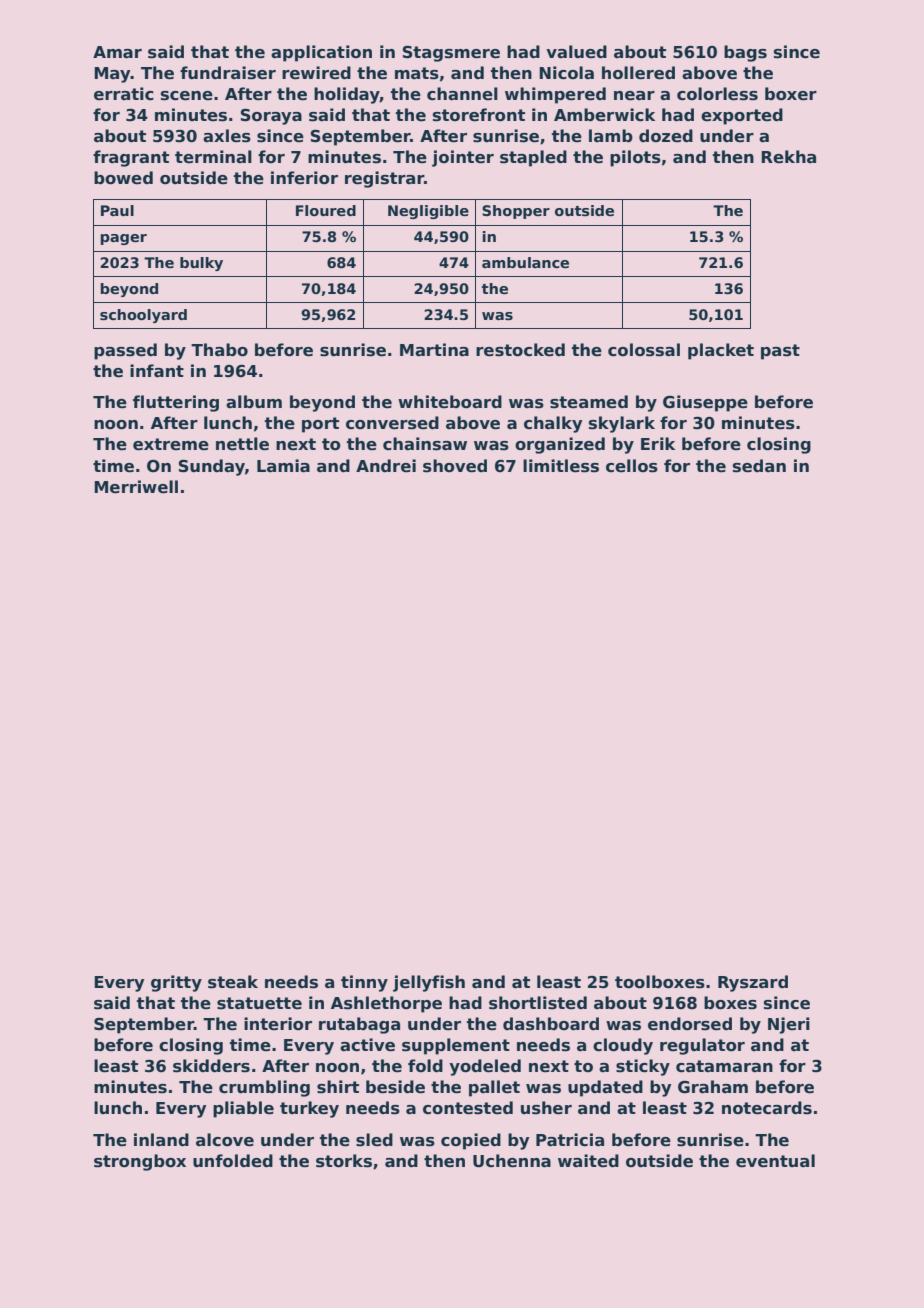 This page has width=924, height=1308. What do you see at coordinates (417, 73) in the page?
I see `mats` at bounding box center [417, 73].
